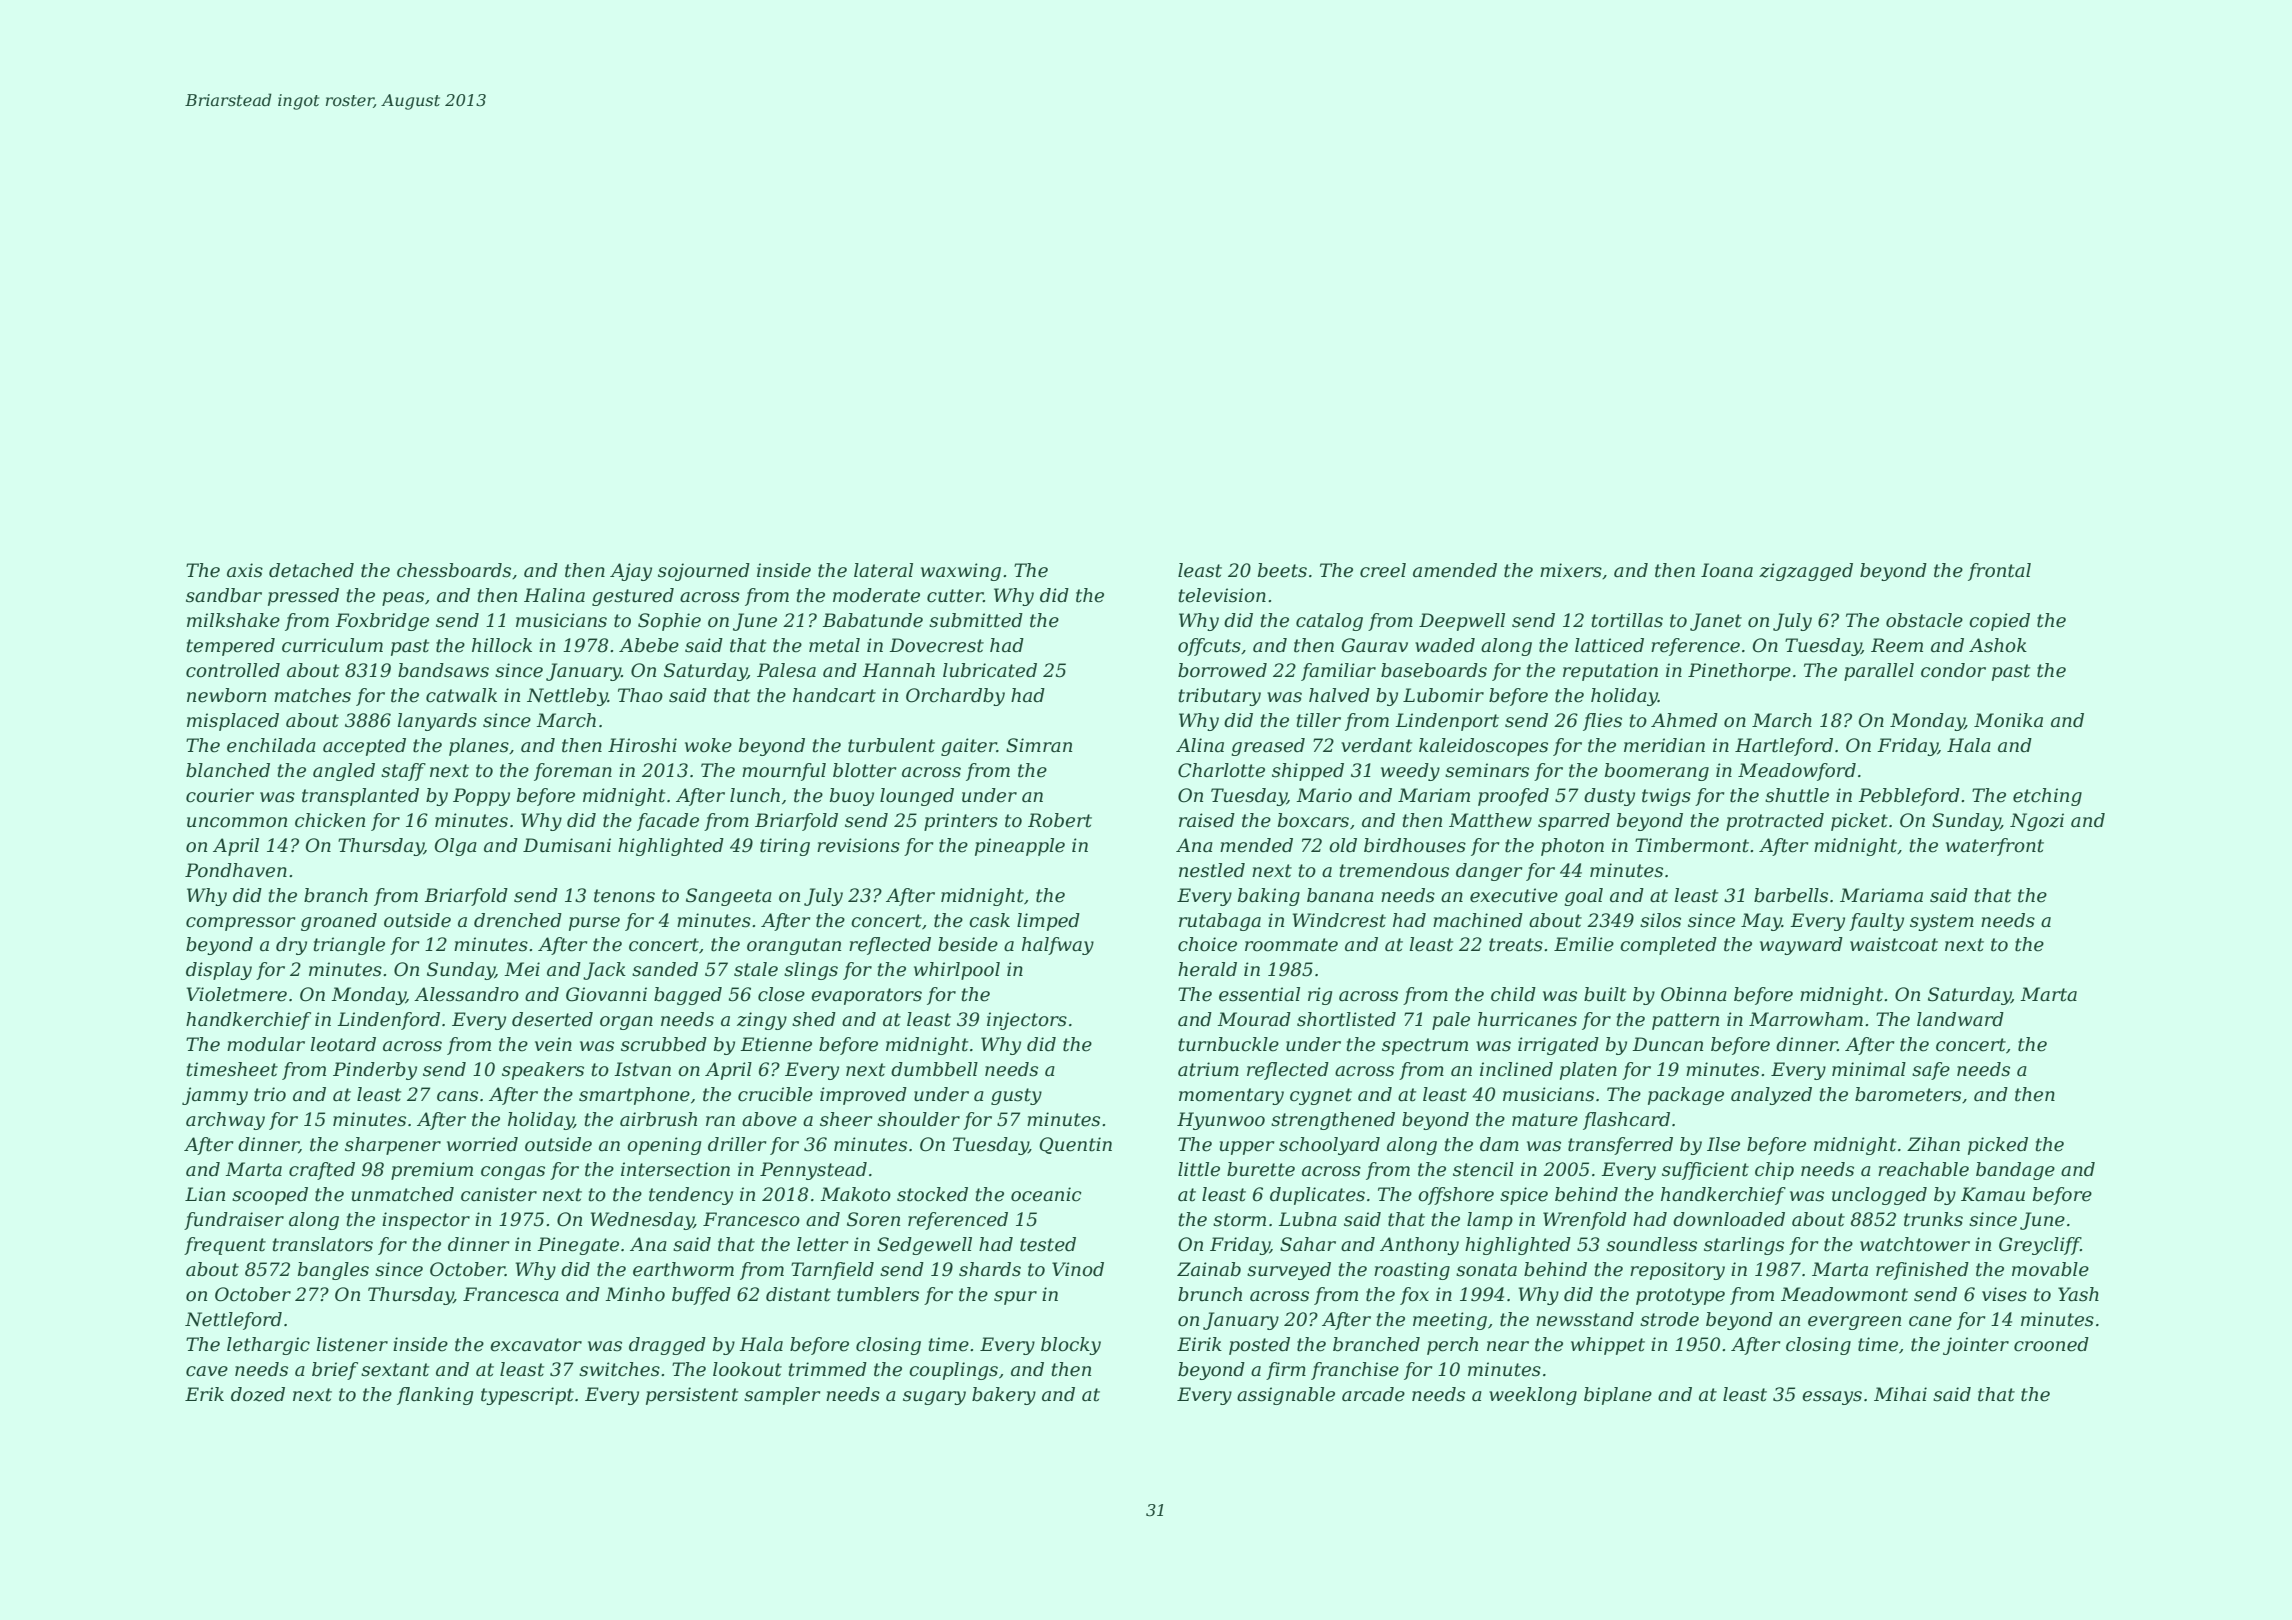 This screenshot has height=1620, width=2292. I want to click on persistent, so click(692, 1396).
